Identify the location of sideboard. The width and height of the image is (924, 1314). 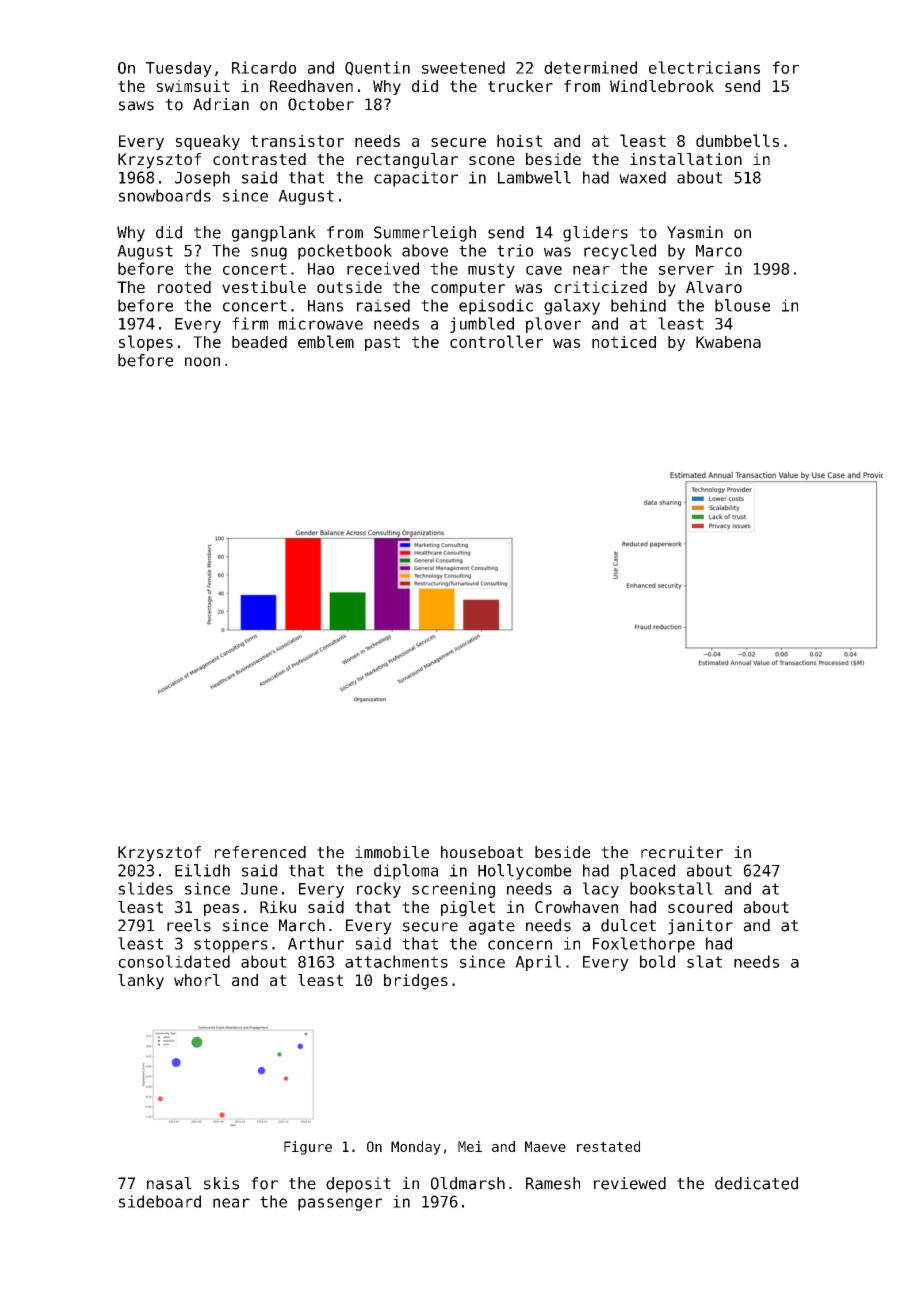
(160, 1201).
